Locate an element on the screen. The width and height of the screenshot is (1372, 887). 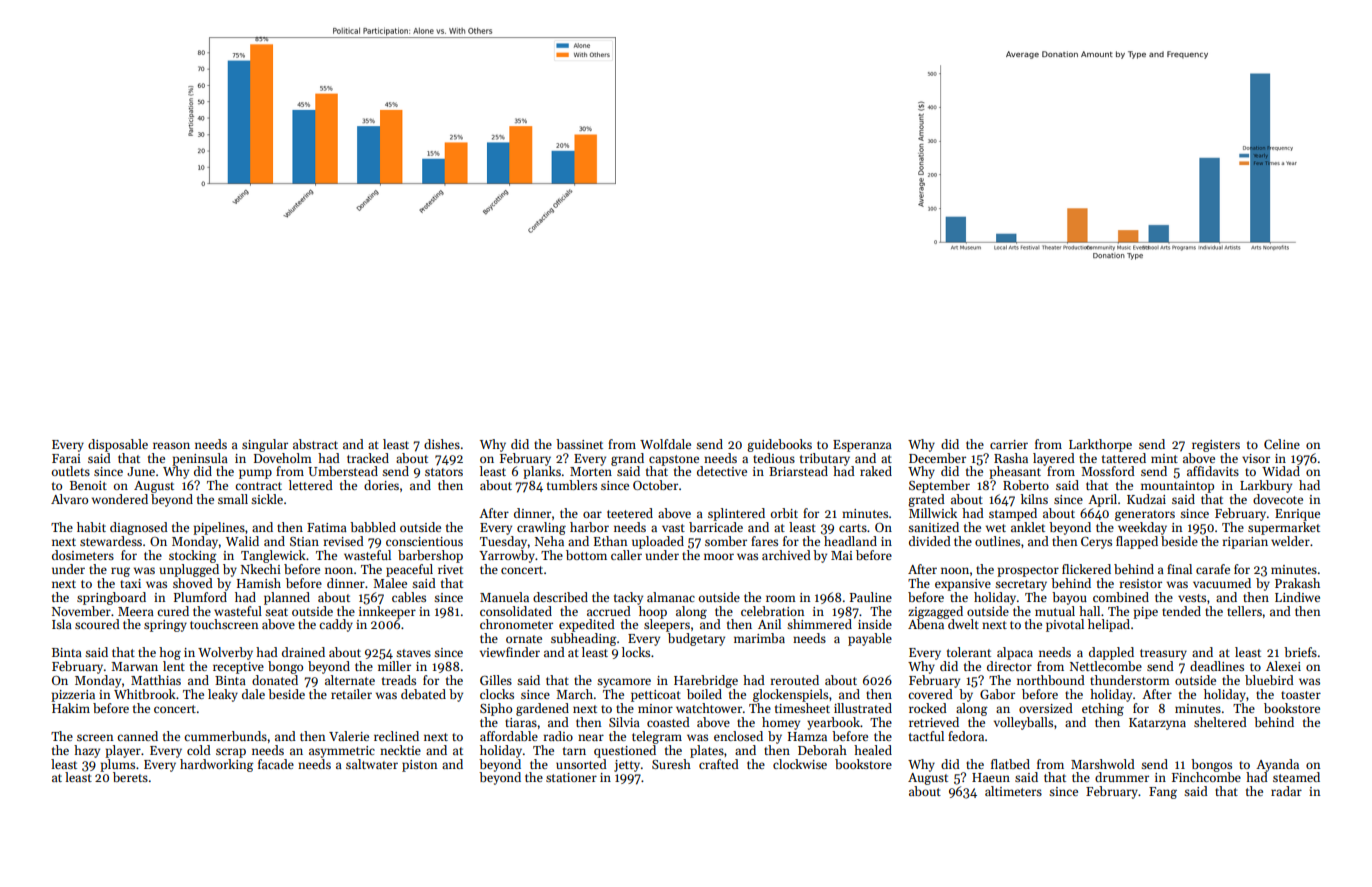
altimeters is located at coordinates (1013, 791).
